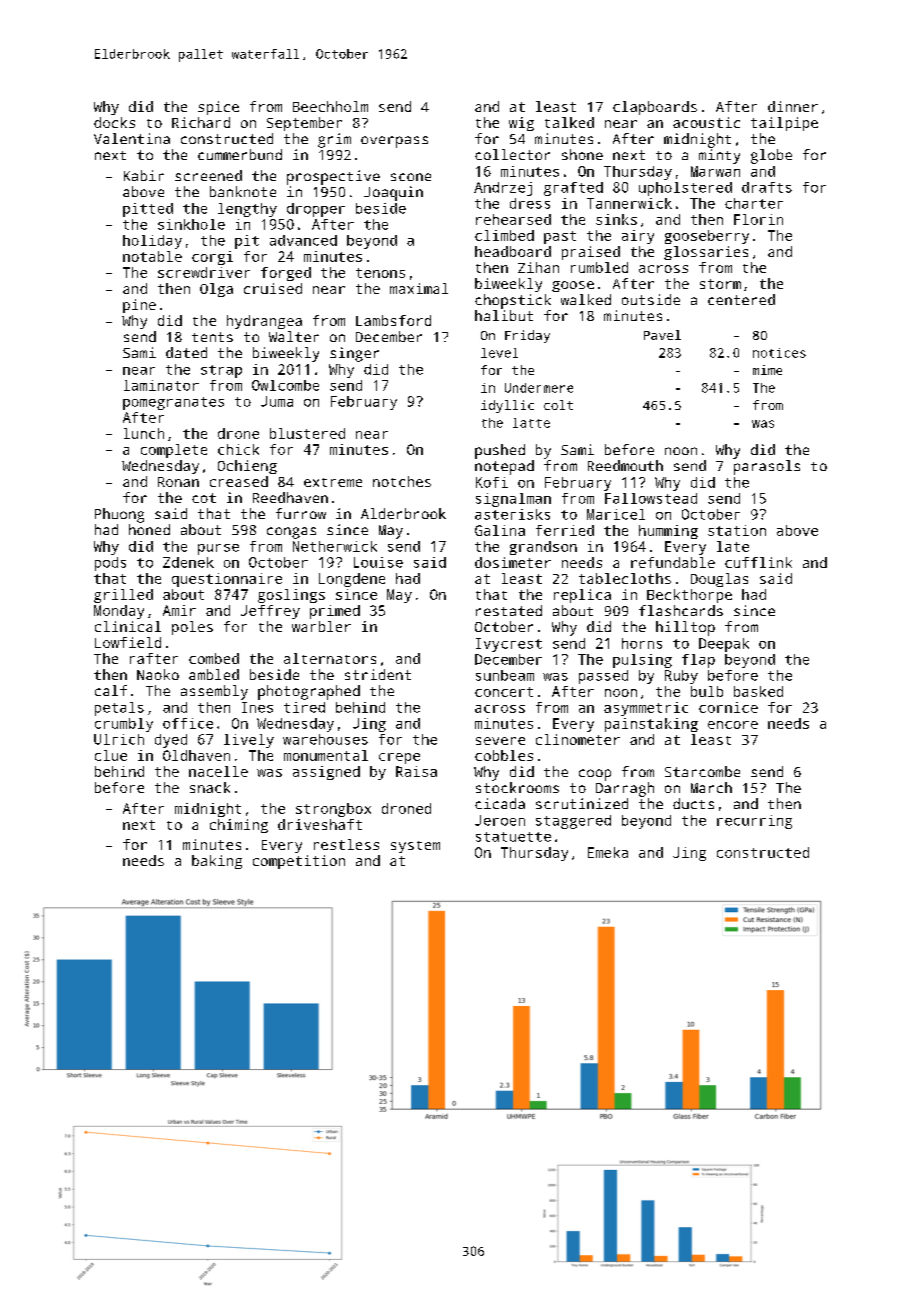 The image size is (924, 1308). Describe the element at coordinates (158, 674) in the screenshot. I see `Naoko` at that location.
